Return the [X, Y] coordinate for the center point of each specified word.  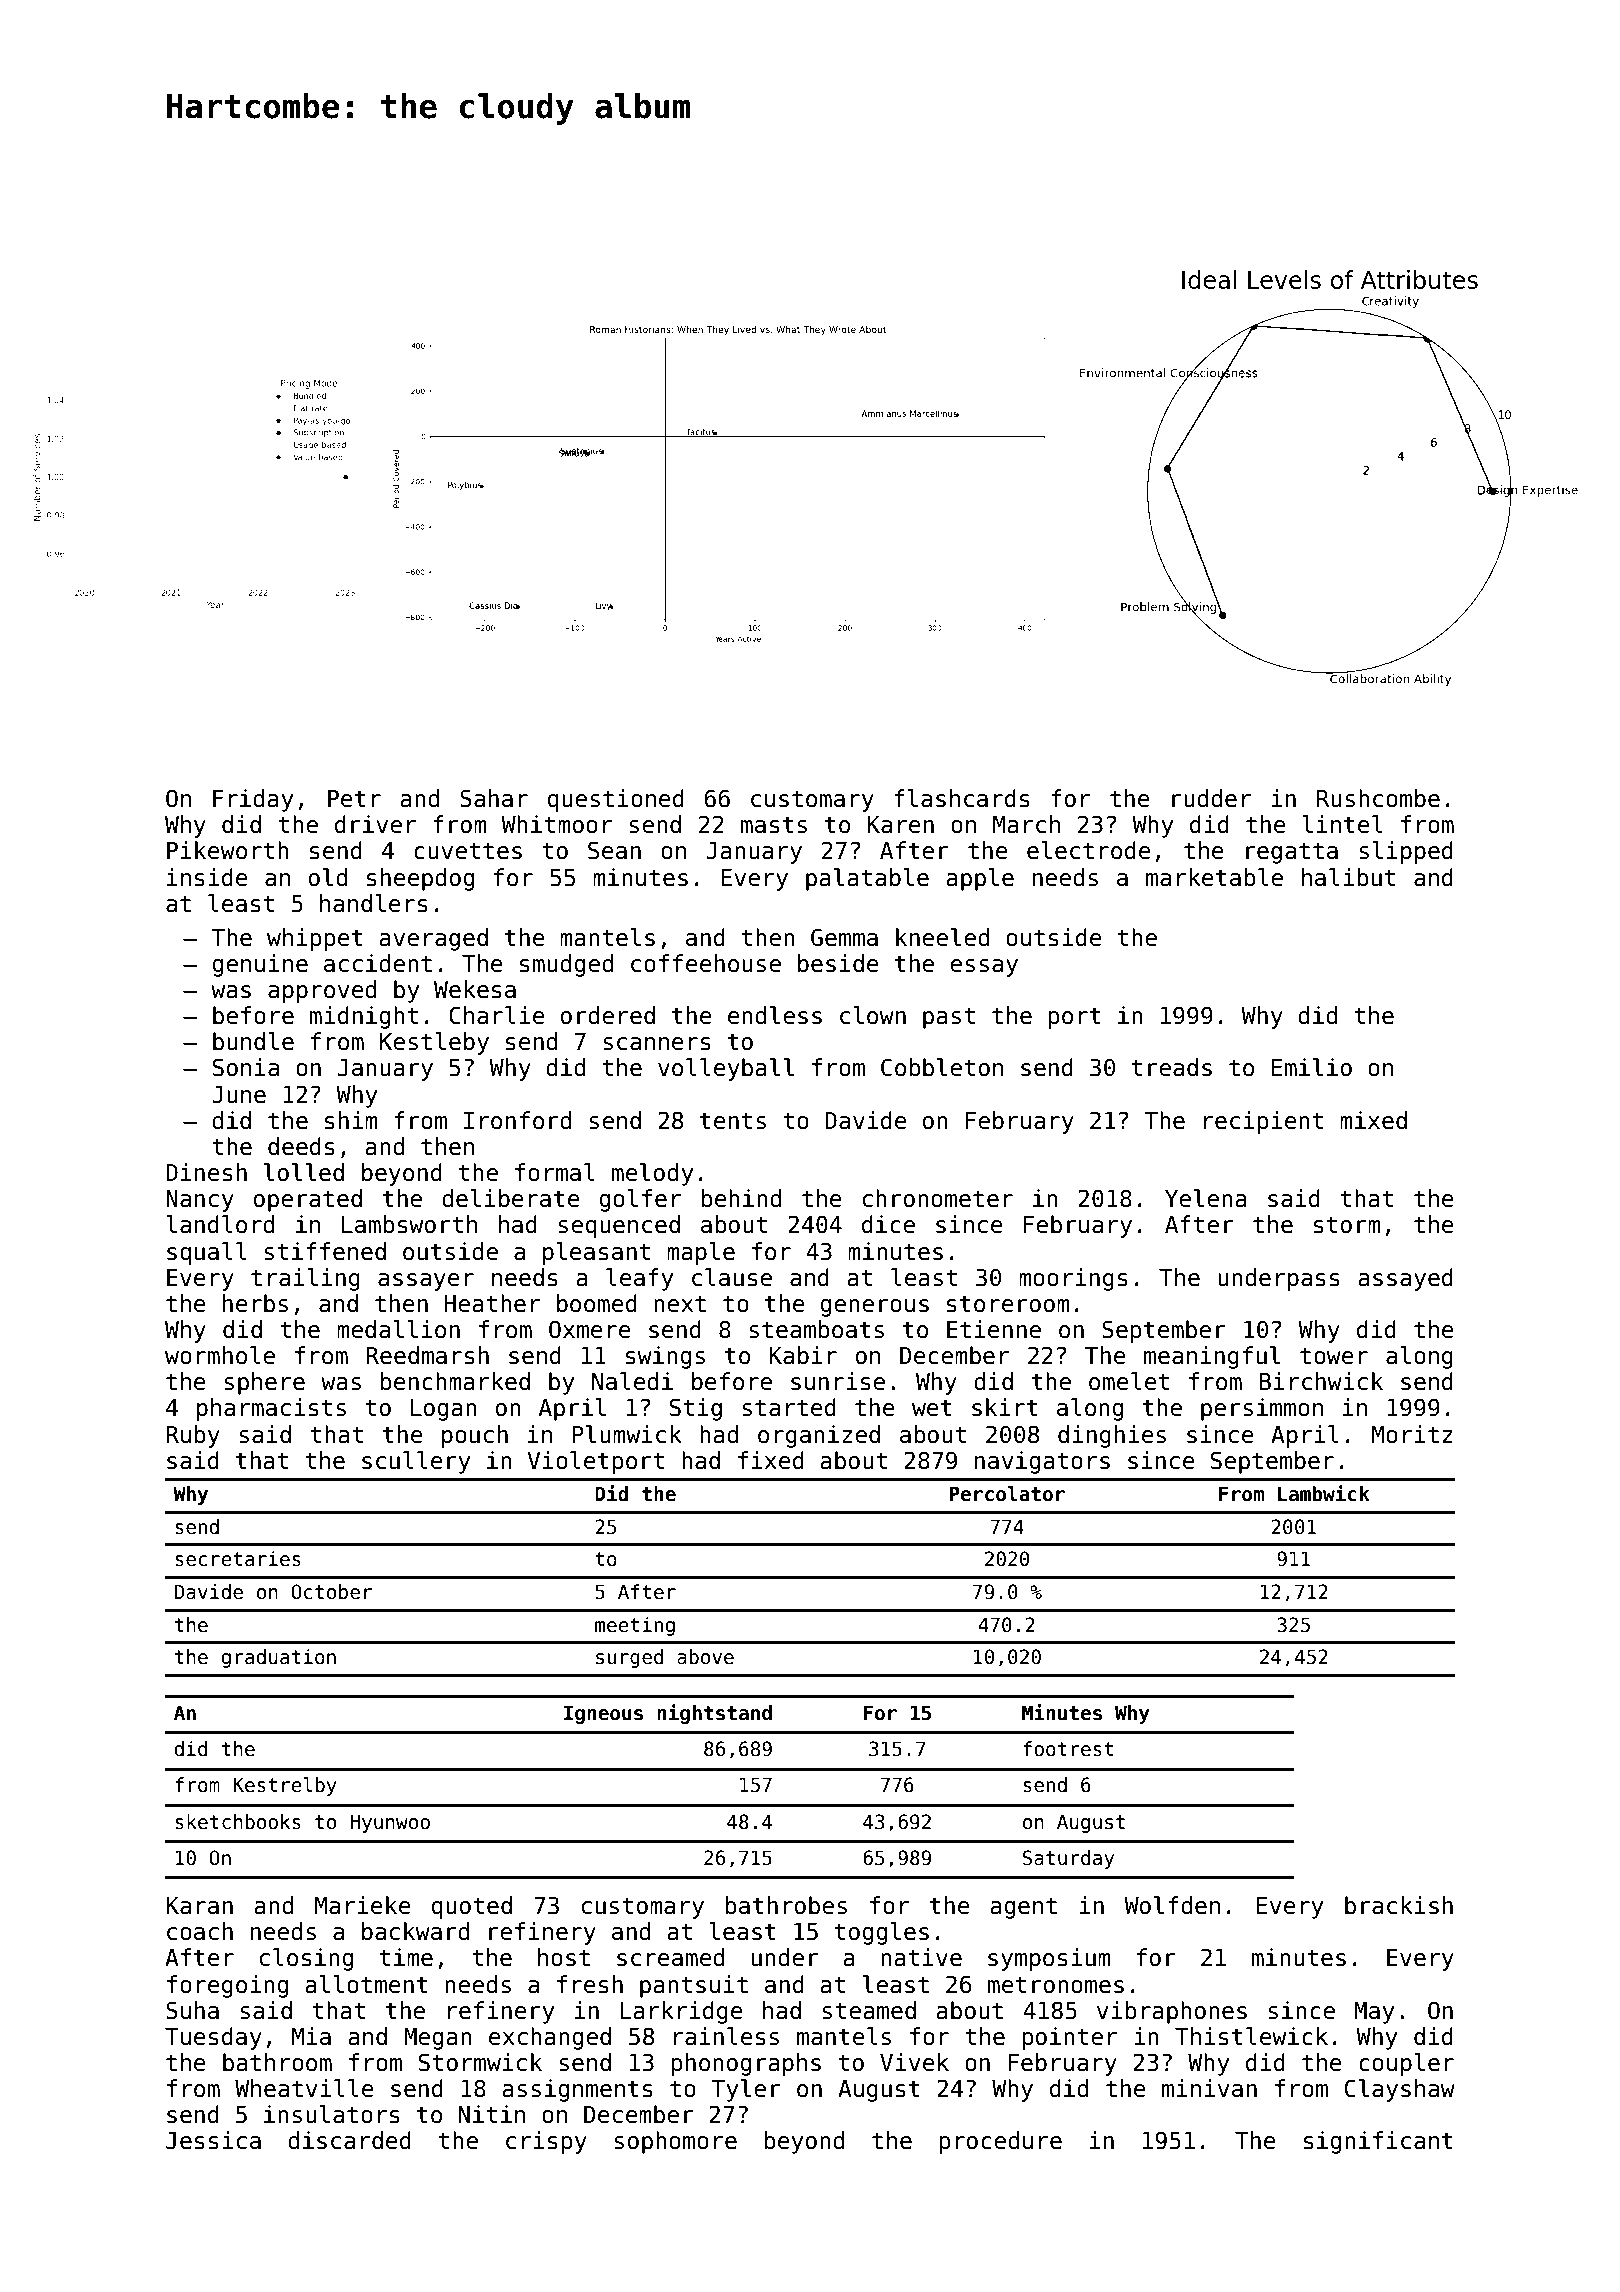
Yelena [1206, 1198]
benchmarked [455, 1381]
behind [741, 1198]
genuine [260, 965]
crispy [546, 2142]
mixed [1373, 1120]
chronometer [938, 1198]
